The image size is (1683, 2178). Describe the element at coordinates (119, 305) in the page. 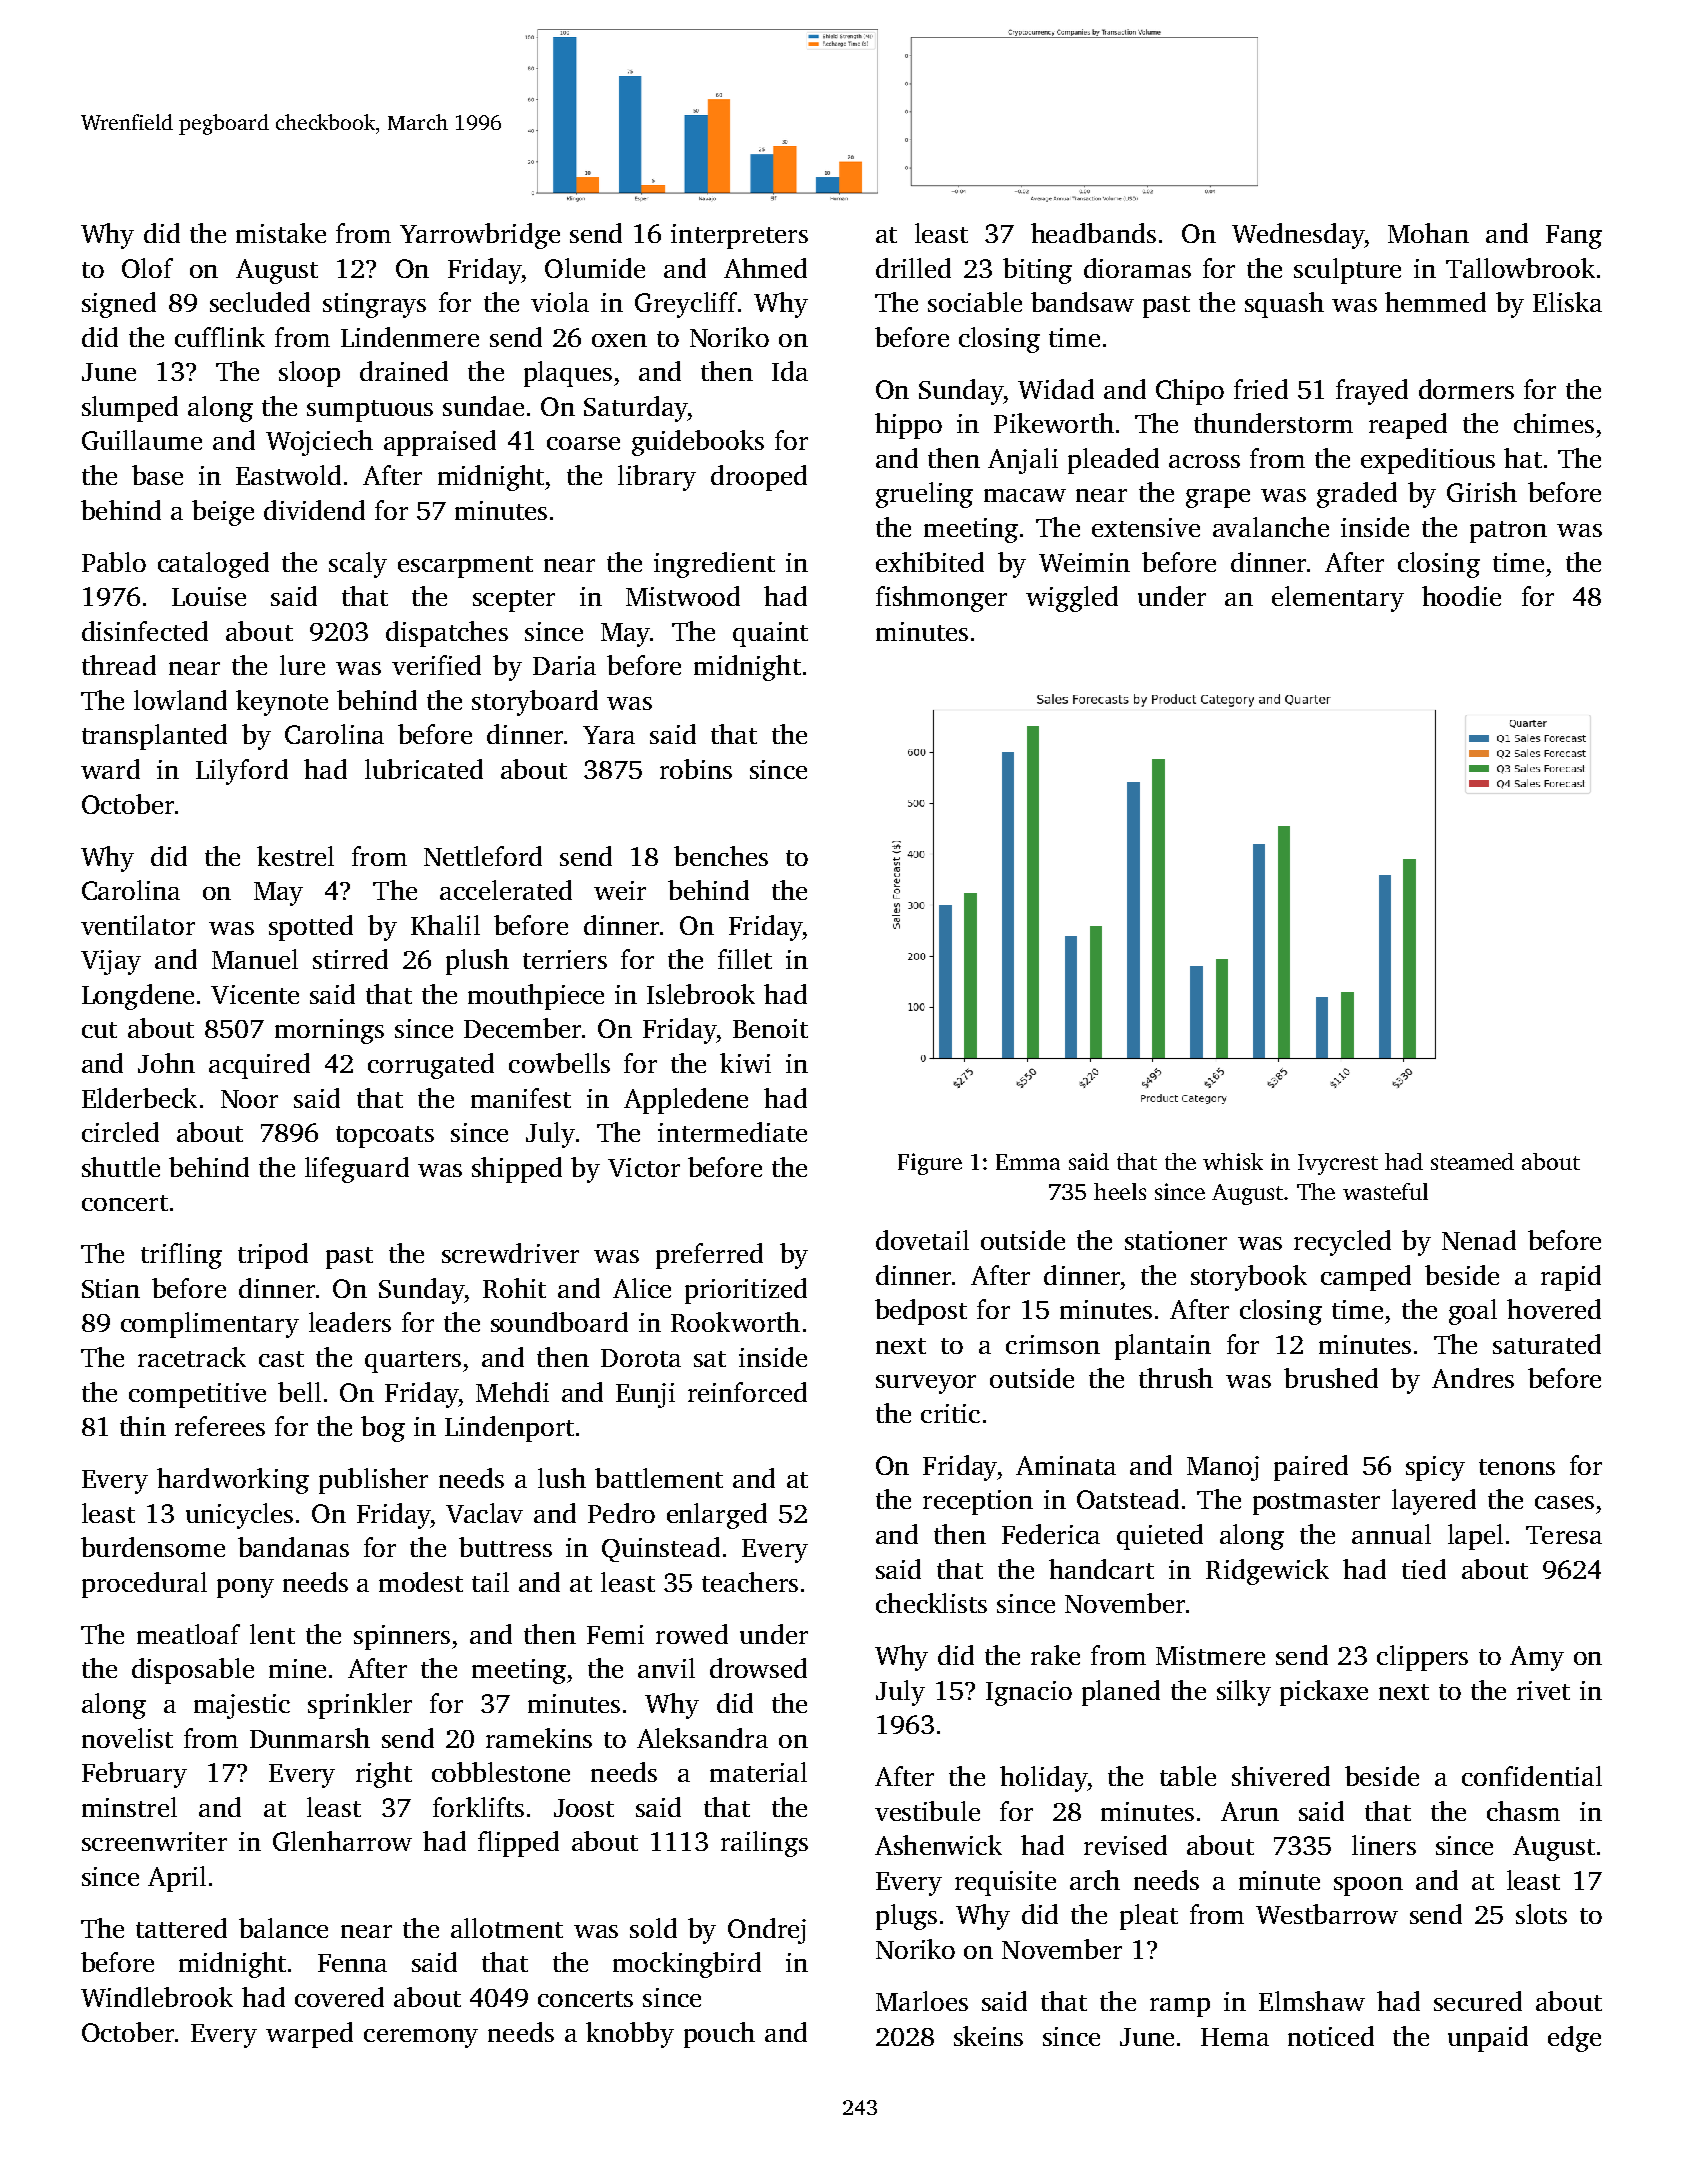

I see `signed` at that location.
